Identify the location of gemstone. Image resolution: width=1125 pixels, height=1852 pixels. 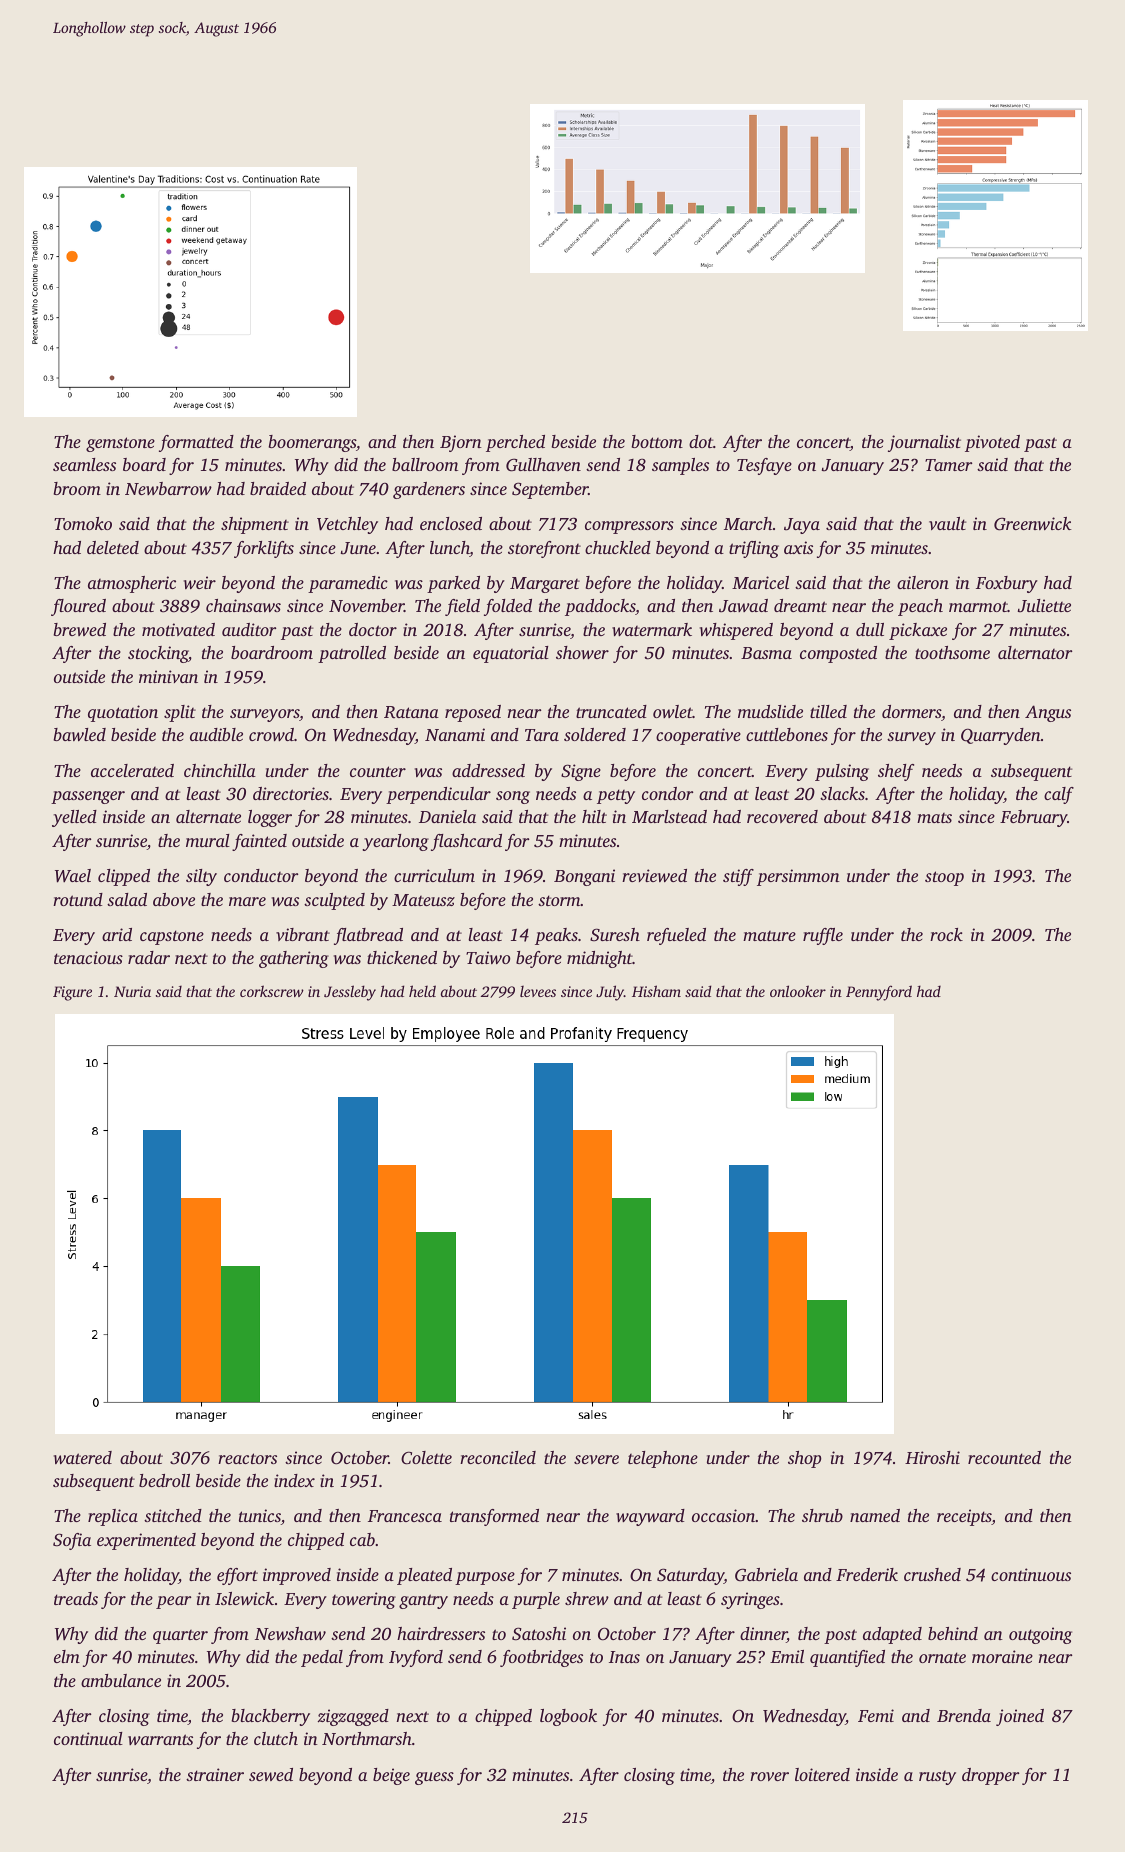
(120, 444).
